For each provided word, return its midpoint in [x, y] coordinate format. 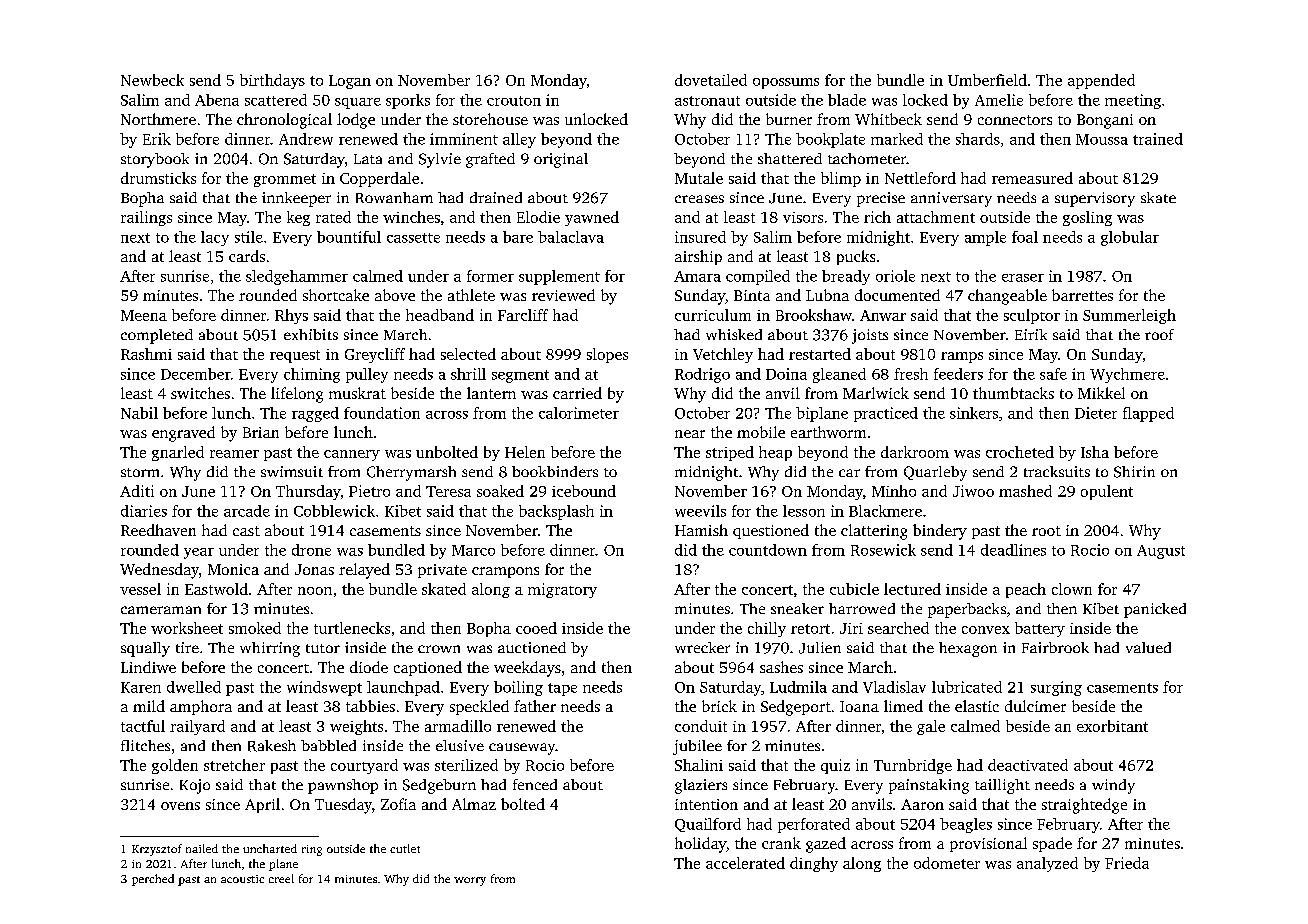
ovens [180, 806]
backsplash [556, 512]
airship [698, 257]
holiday [700, 845]
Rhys [291, 316]
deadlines [1013, 550]
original [561, 160]
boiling [518, 688]
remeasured [1032, 178]
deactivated [1028, 765]
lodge [356, 121]
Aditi [137, 491]
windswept [324, 688]
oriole [895, 276]
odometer [947, 863]
